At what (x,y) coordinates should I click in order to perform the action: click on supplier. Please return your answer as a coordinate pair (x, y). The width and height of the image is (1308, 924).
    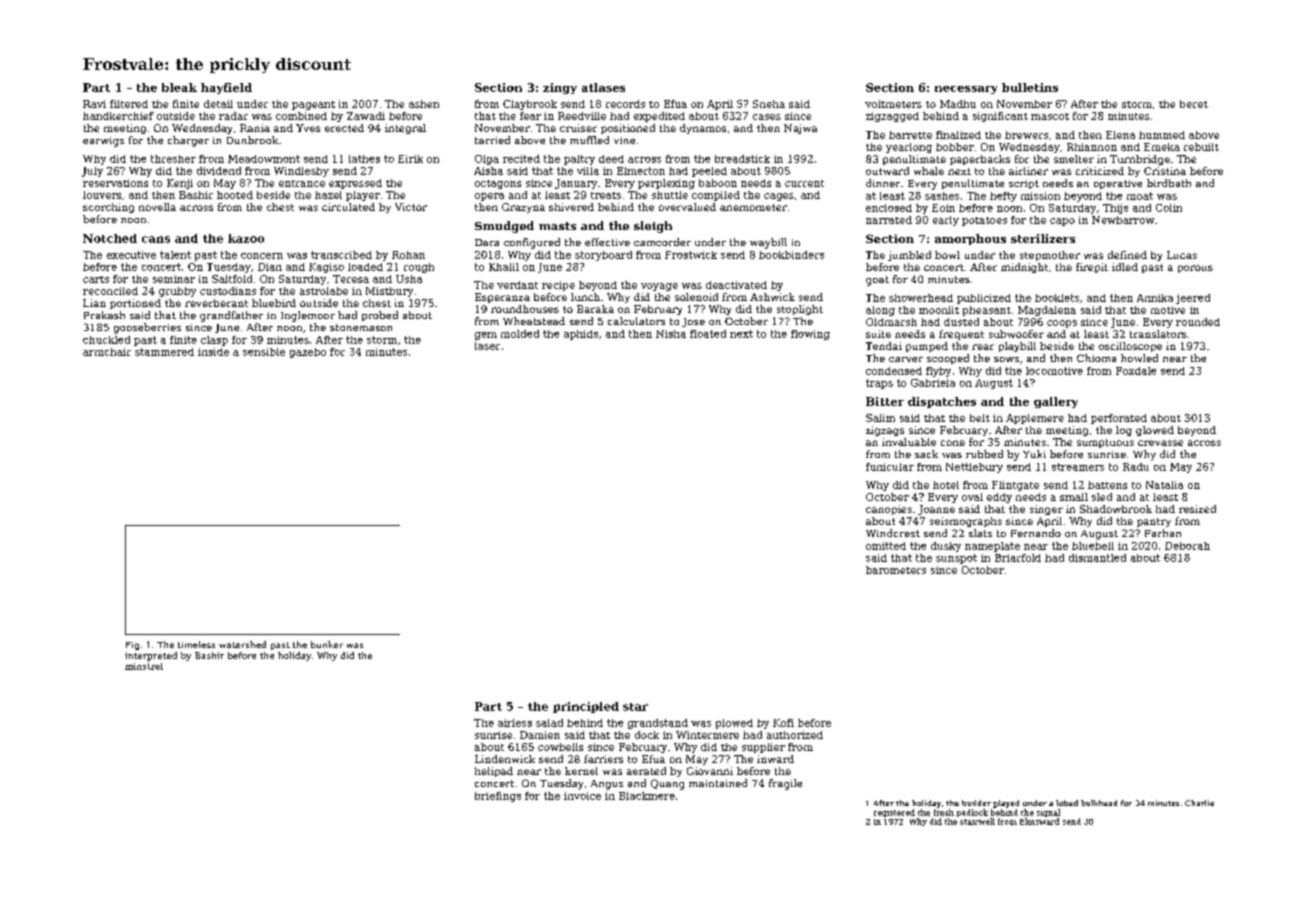
    Looking at the image, I should click on (763, 748).
